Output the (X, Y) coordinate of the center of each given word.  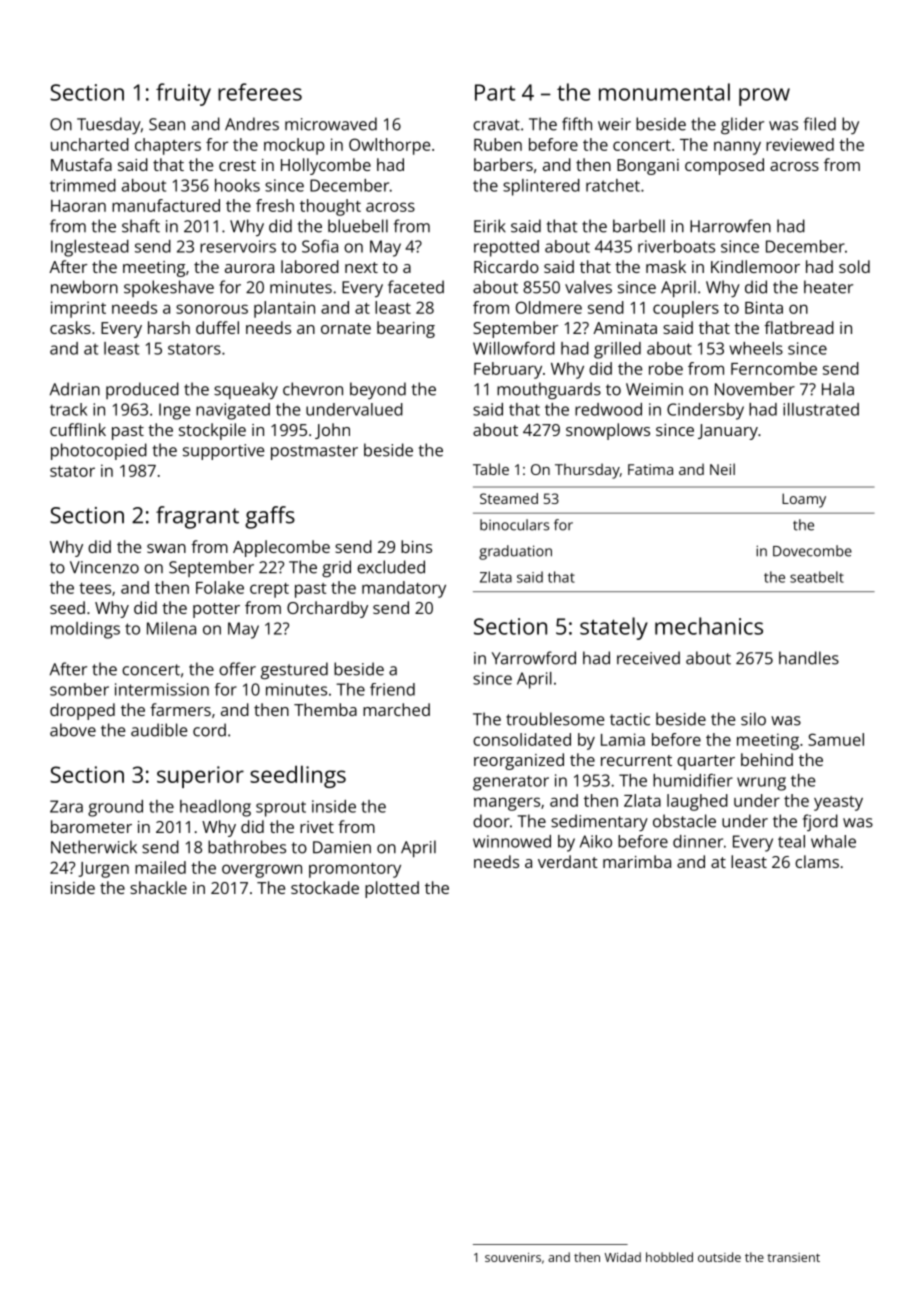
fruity (183, 94)
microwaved (331, 124)
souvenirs (513, 1257)
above (73, 730)
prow (764, 97)
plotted (392, 889)
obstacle (684, 821)
